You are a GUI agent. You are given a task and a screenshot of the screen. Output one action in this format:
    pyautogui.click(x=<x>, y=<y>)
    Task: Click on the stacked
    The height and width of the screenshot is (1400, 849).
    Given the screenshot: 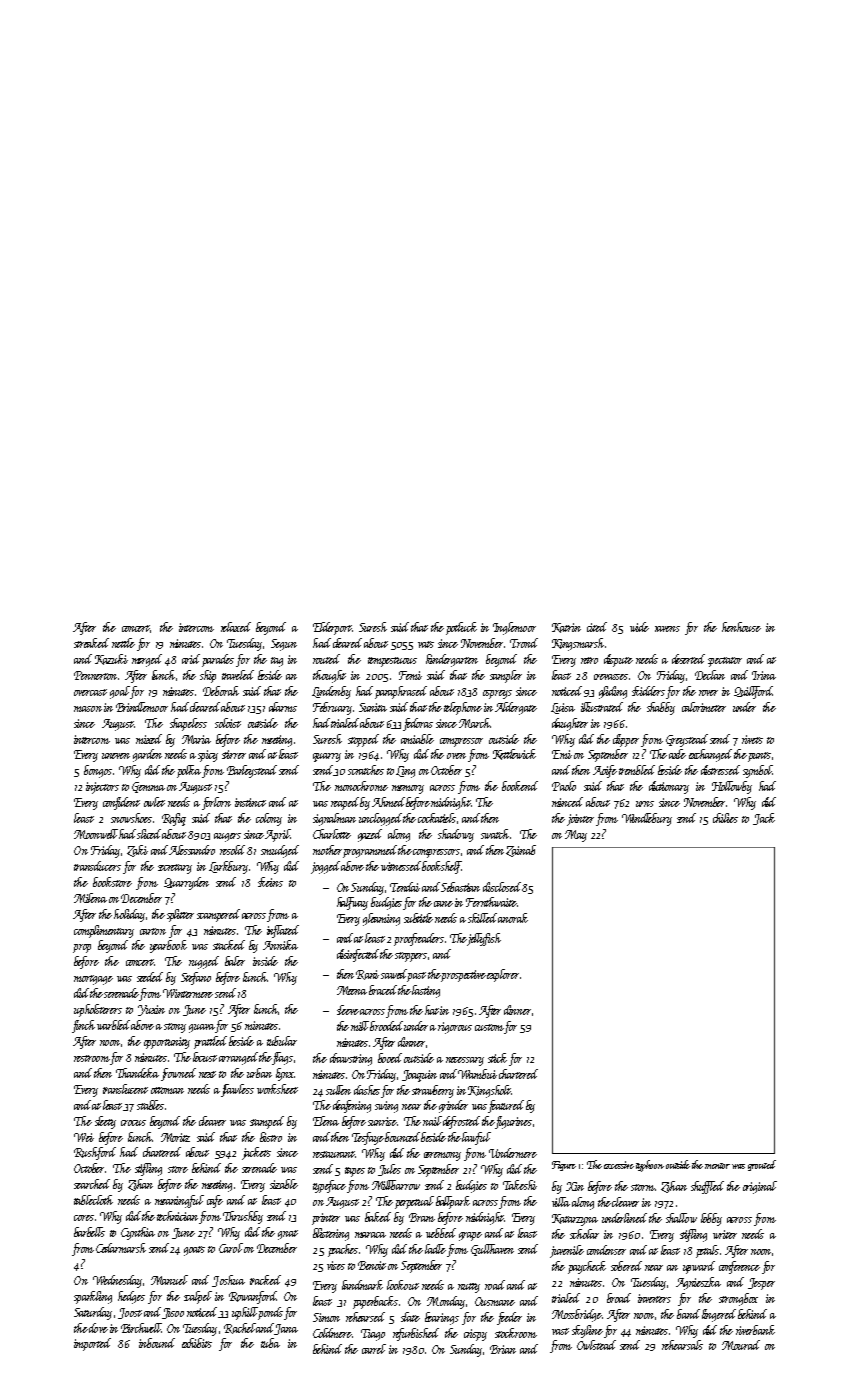 What is the action you would take?
    pyautogui.click(x=229, y=945)
